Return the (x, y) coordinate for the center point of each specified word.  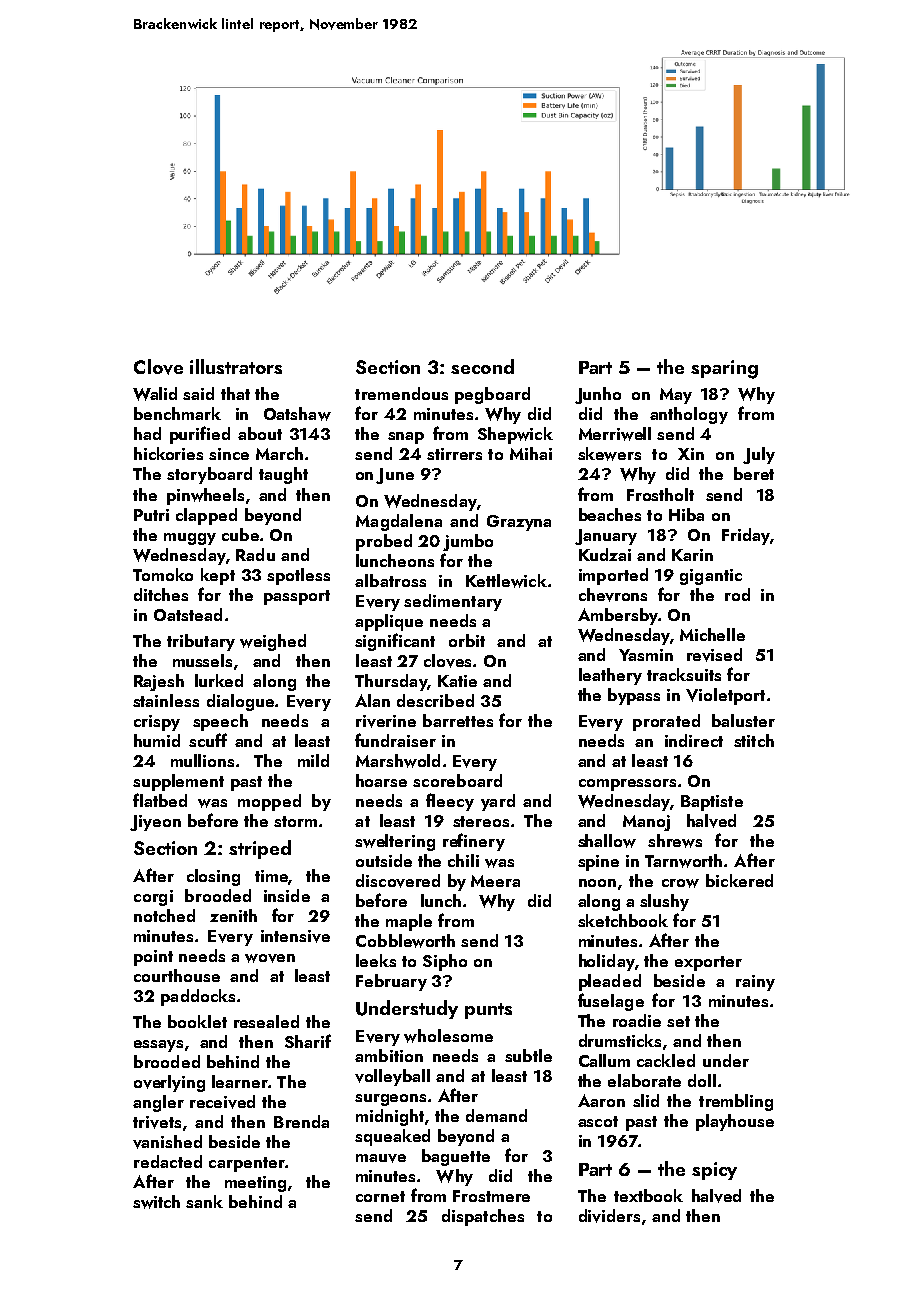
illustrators (236, 366)
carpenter (247, 1164)
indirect (694, 740)
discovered (398, 881)
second (482, 366)
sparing (724, 369)
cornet (380, 1196)
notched (164, 915)
